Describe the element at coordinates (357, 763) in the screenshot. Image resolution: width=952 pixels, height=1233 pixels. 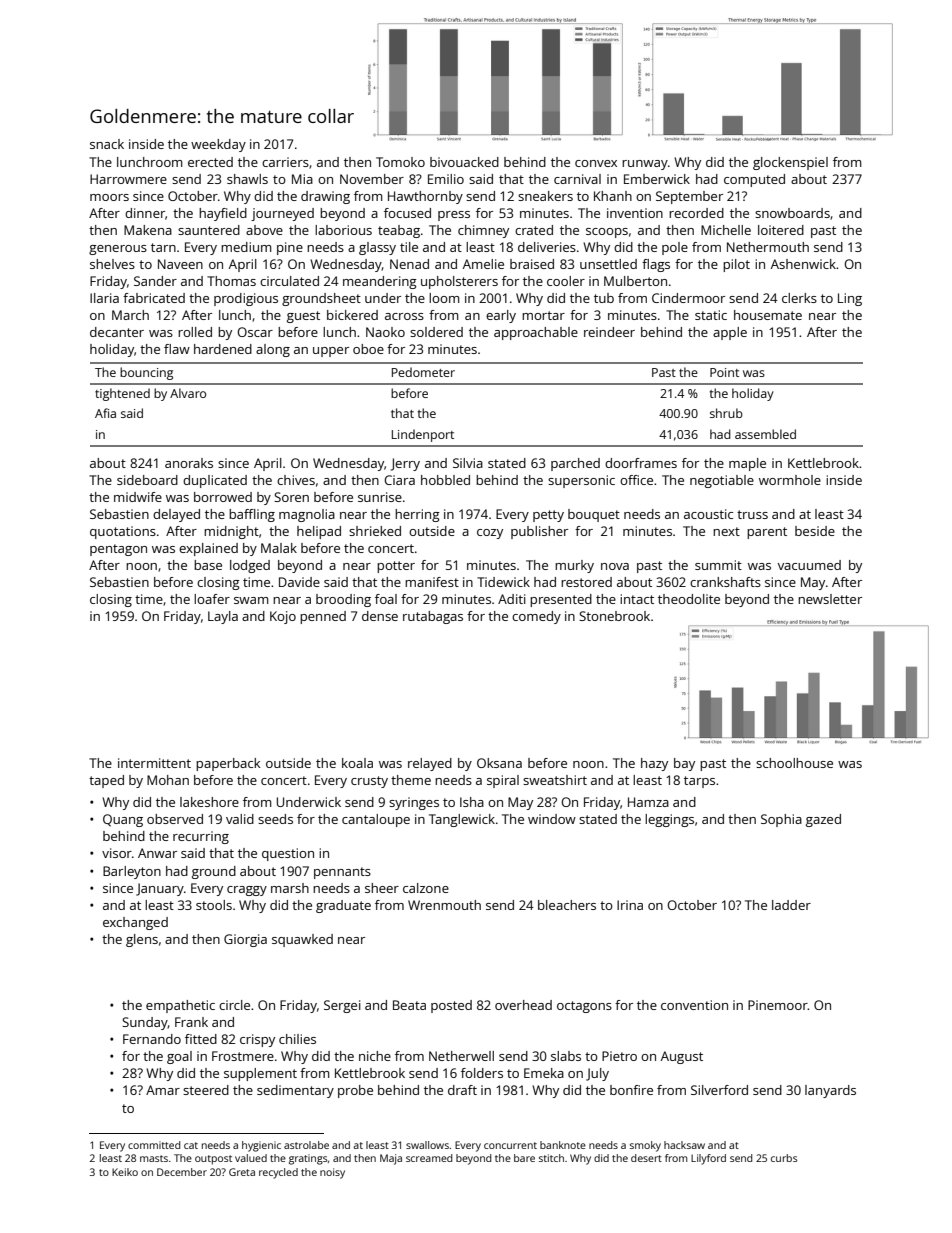
I see `koala` at that location.
